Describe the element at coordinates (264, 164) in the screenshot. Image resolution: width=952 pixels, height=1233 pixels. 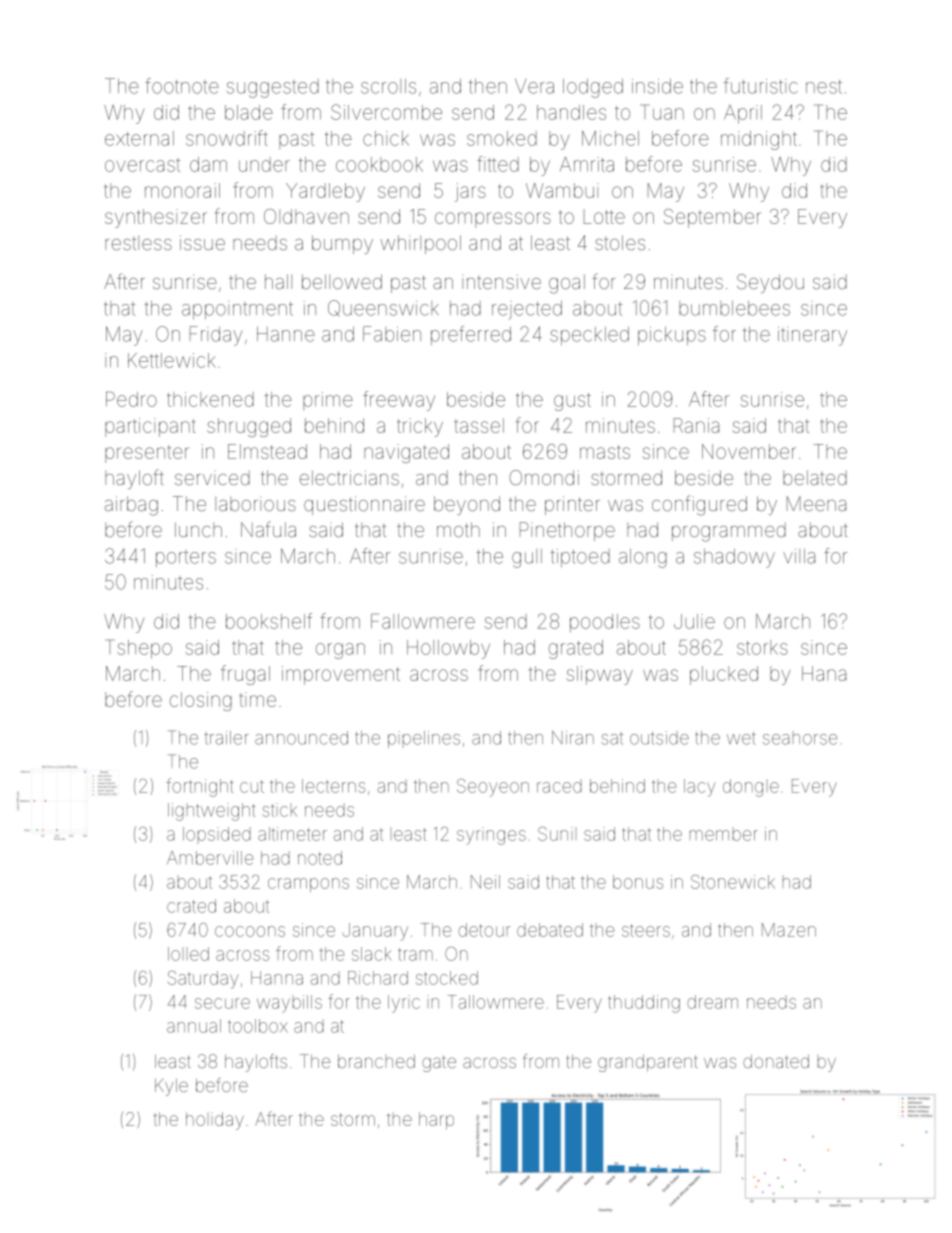
I see `under` at that location.
